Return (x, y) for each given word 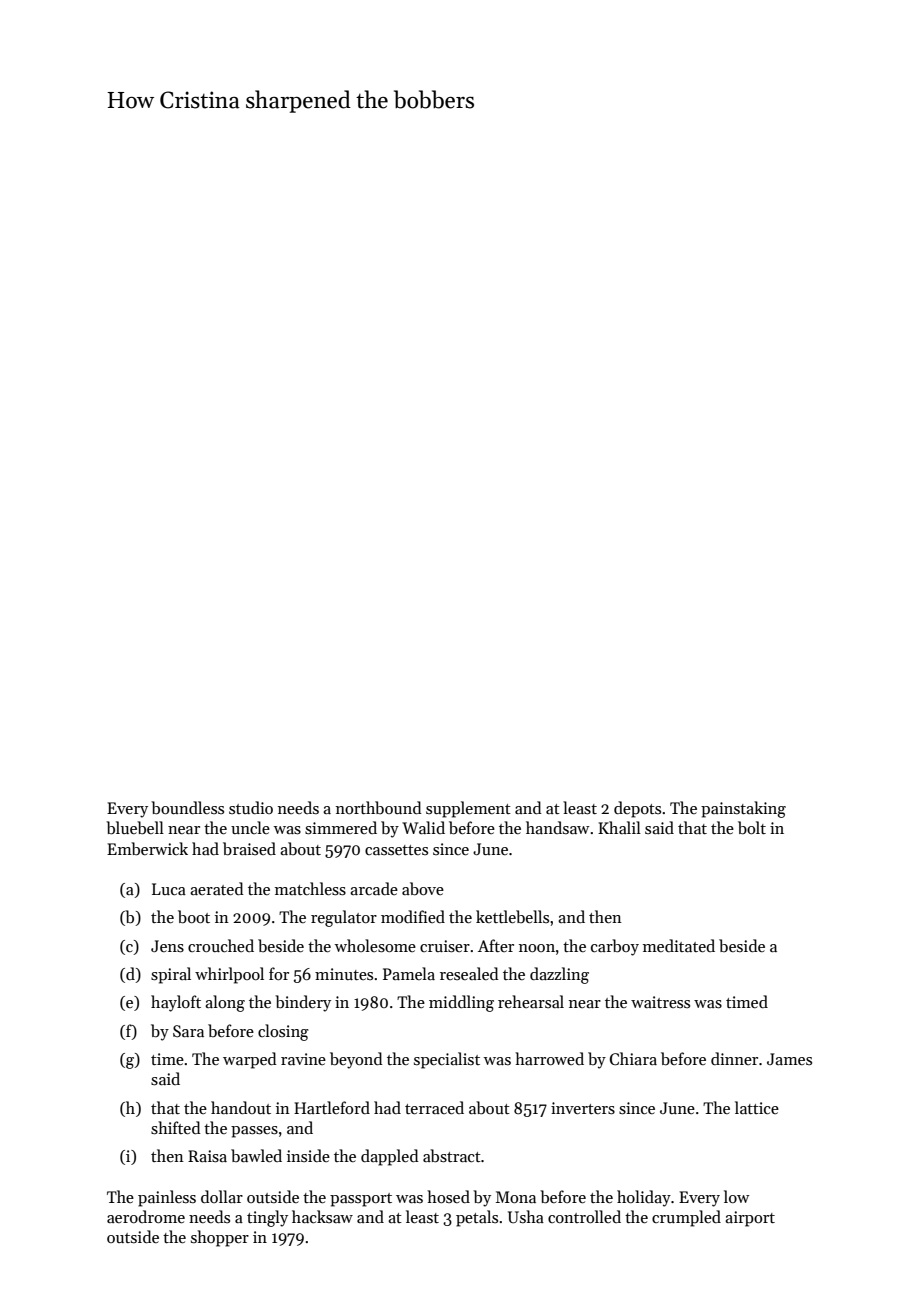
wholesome (375, 946)
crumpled (686, 1218)
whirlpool (229, 975)
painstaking (743, 809)
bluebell (135, 828)
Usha (526, 1217)
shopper (220, 1238)
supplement (468, 809)
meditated (679, 945)
